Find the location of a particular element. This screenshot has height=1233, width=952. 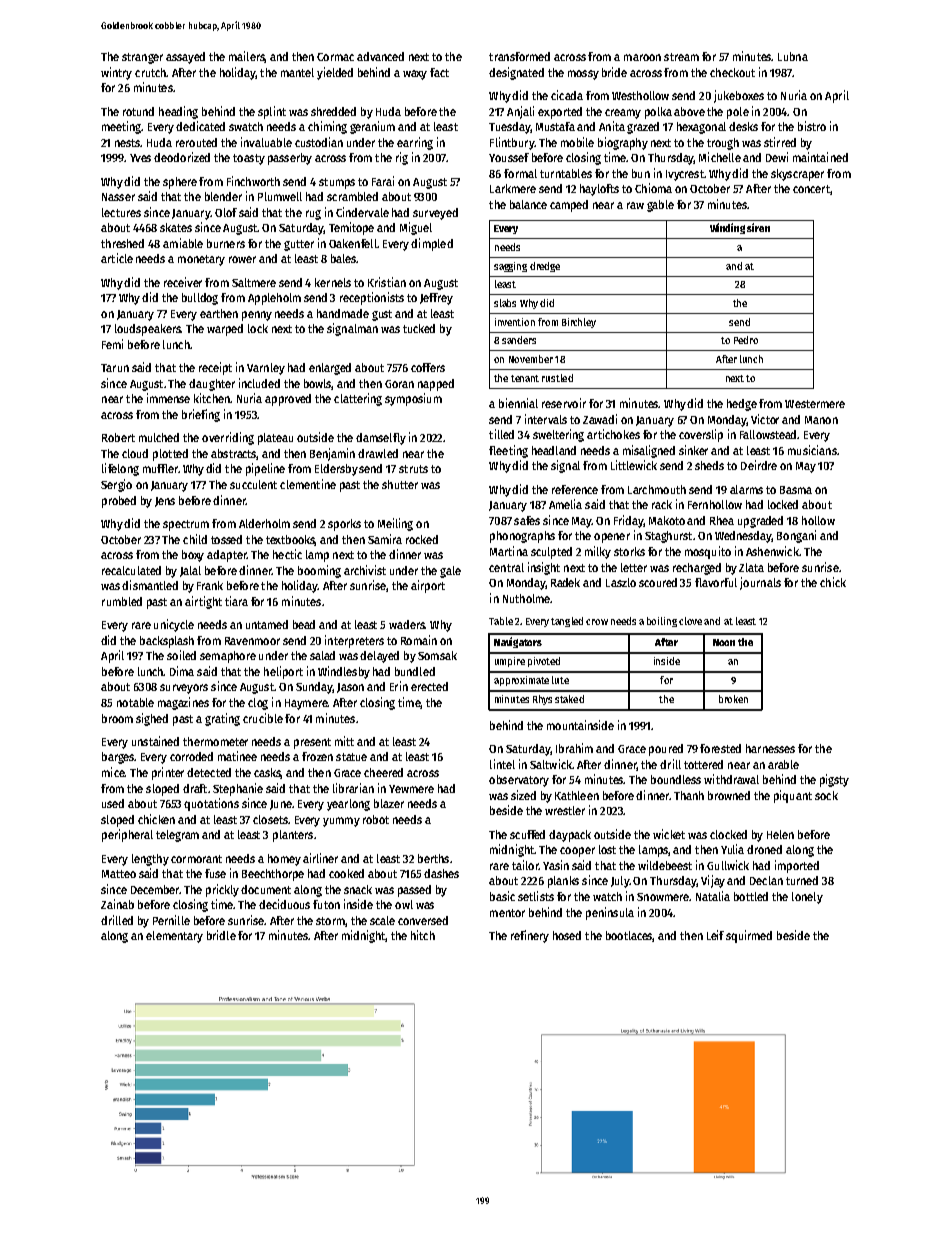

Appleholm is located at coordinates (274, 299).
